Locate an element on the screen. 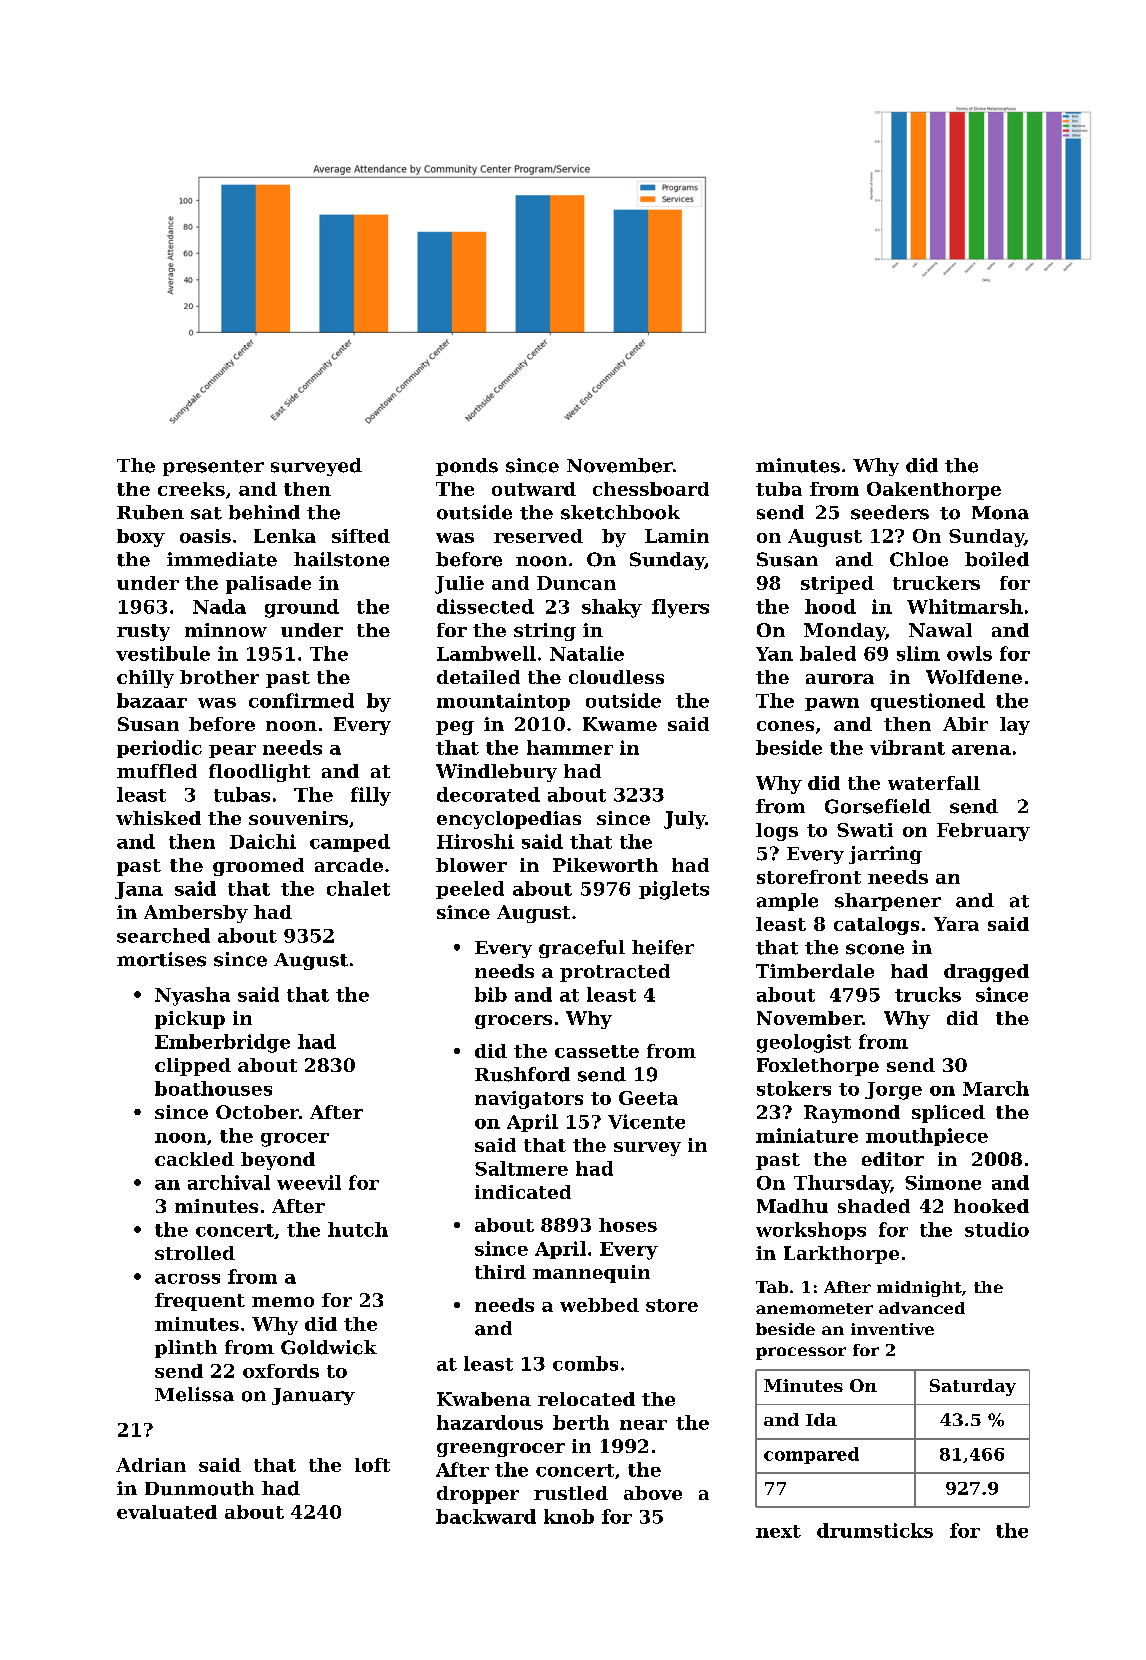 Image resolution: width=1146 pixels, height=1660 pixels. owls is located at coordinates (969, 653).
